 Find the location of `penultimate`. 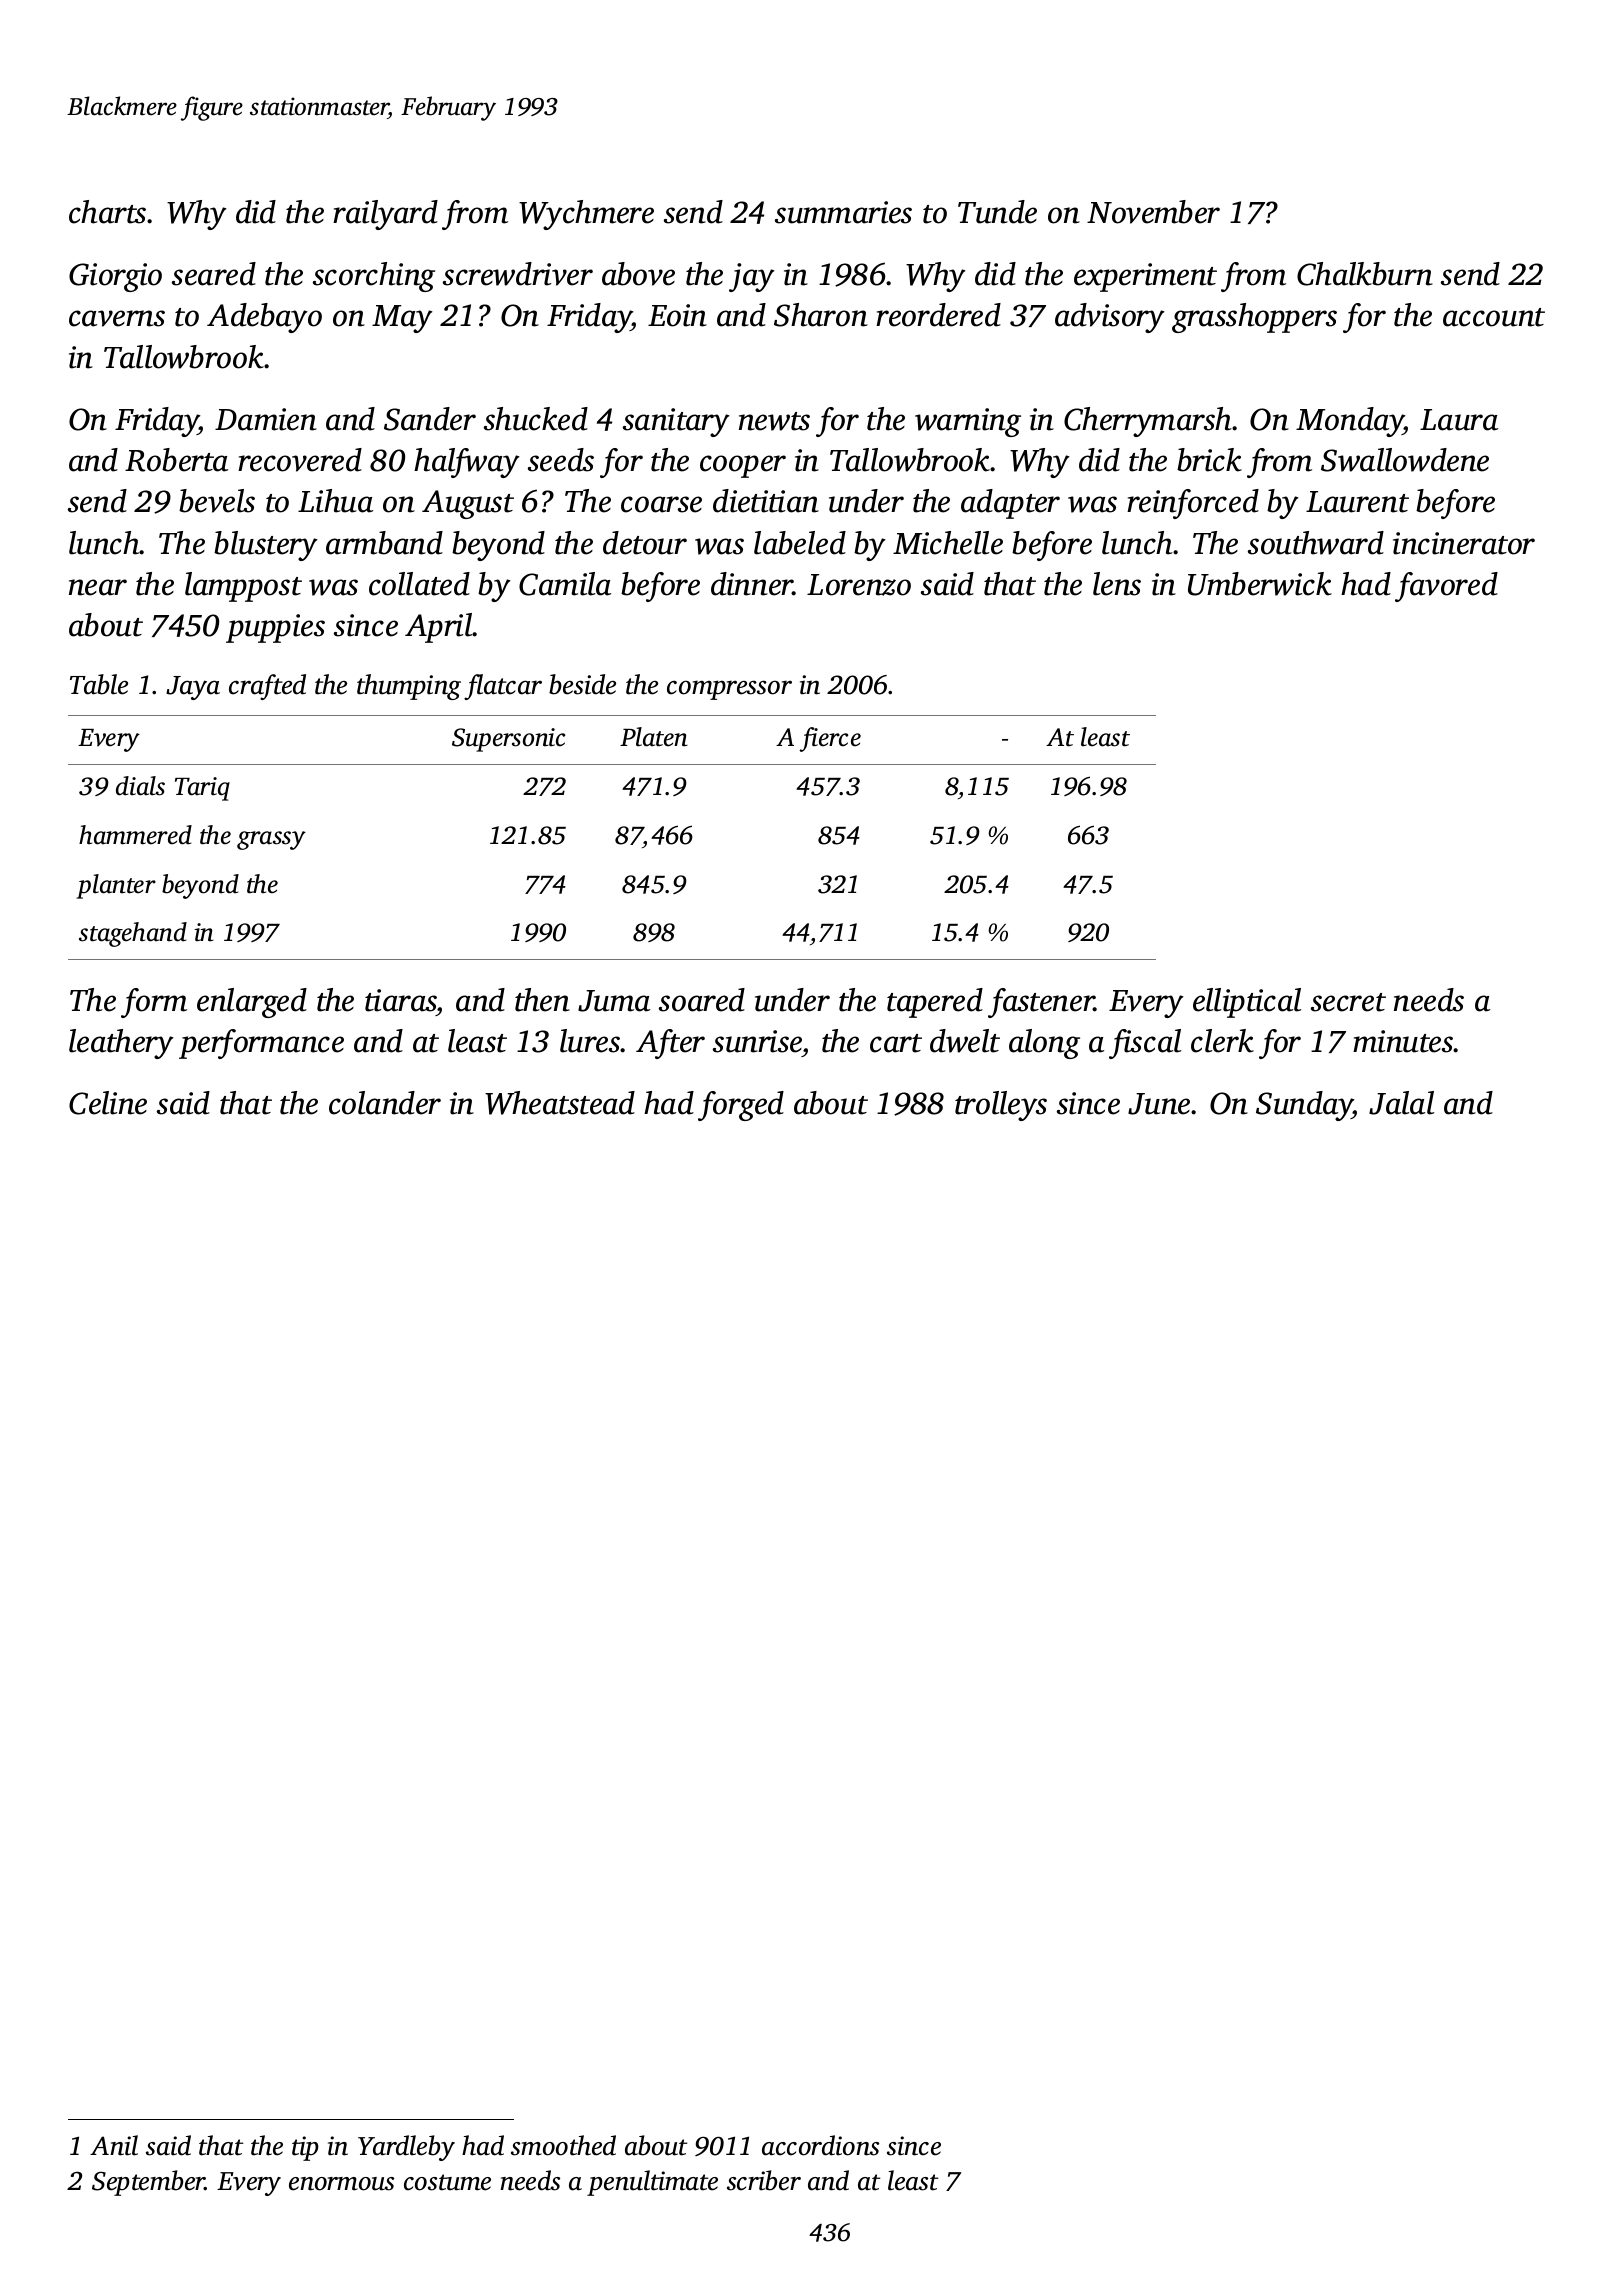

penultimate is located at coordinates (652, 2183).
